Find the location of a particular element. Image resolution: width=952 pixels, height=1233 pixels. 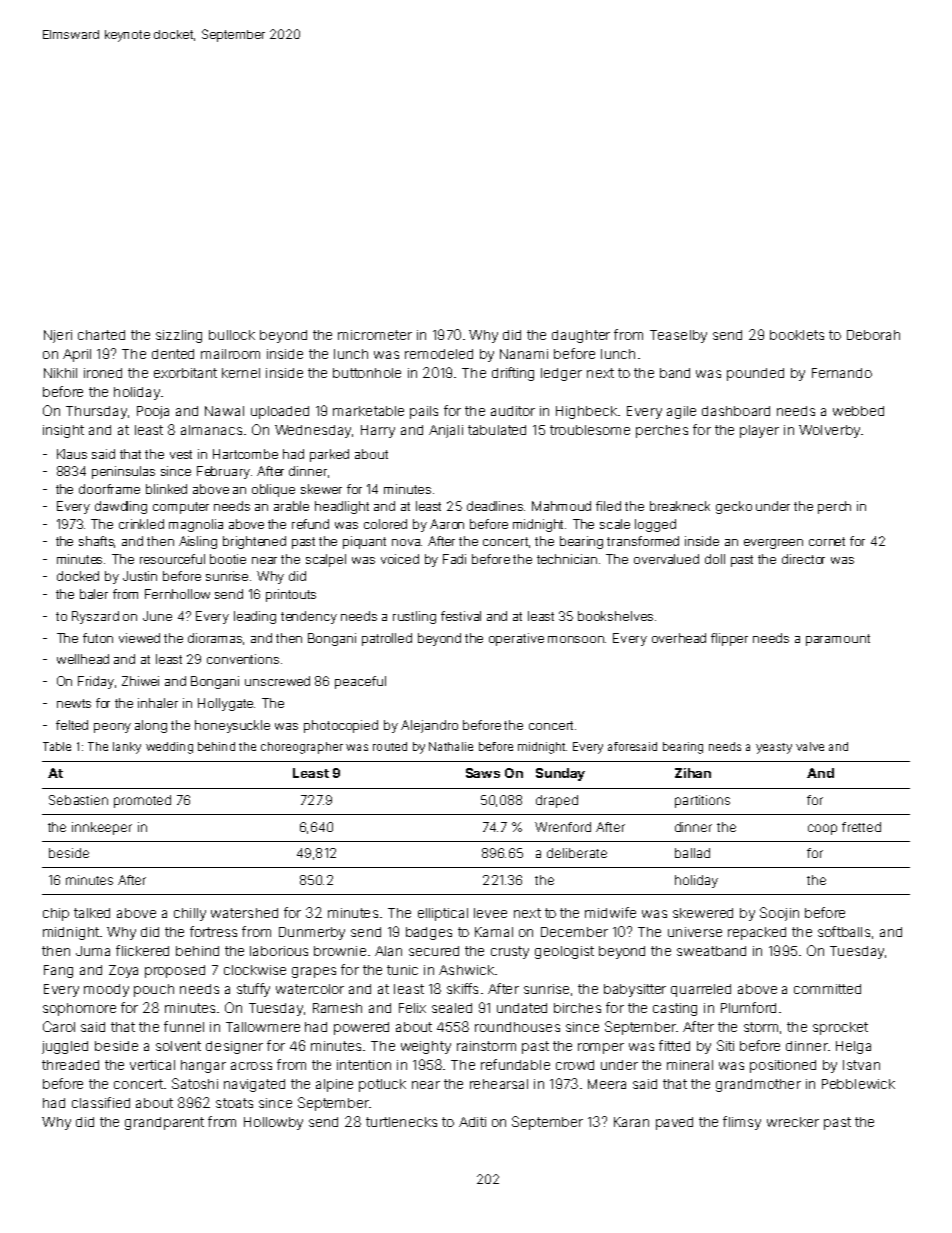

filed is located at coordinates (608, 506).
